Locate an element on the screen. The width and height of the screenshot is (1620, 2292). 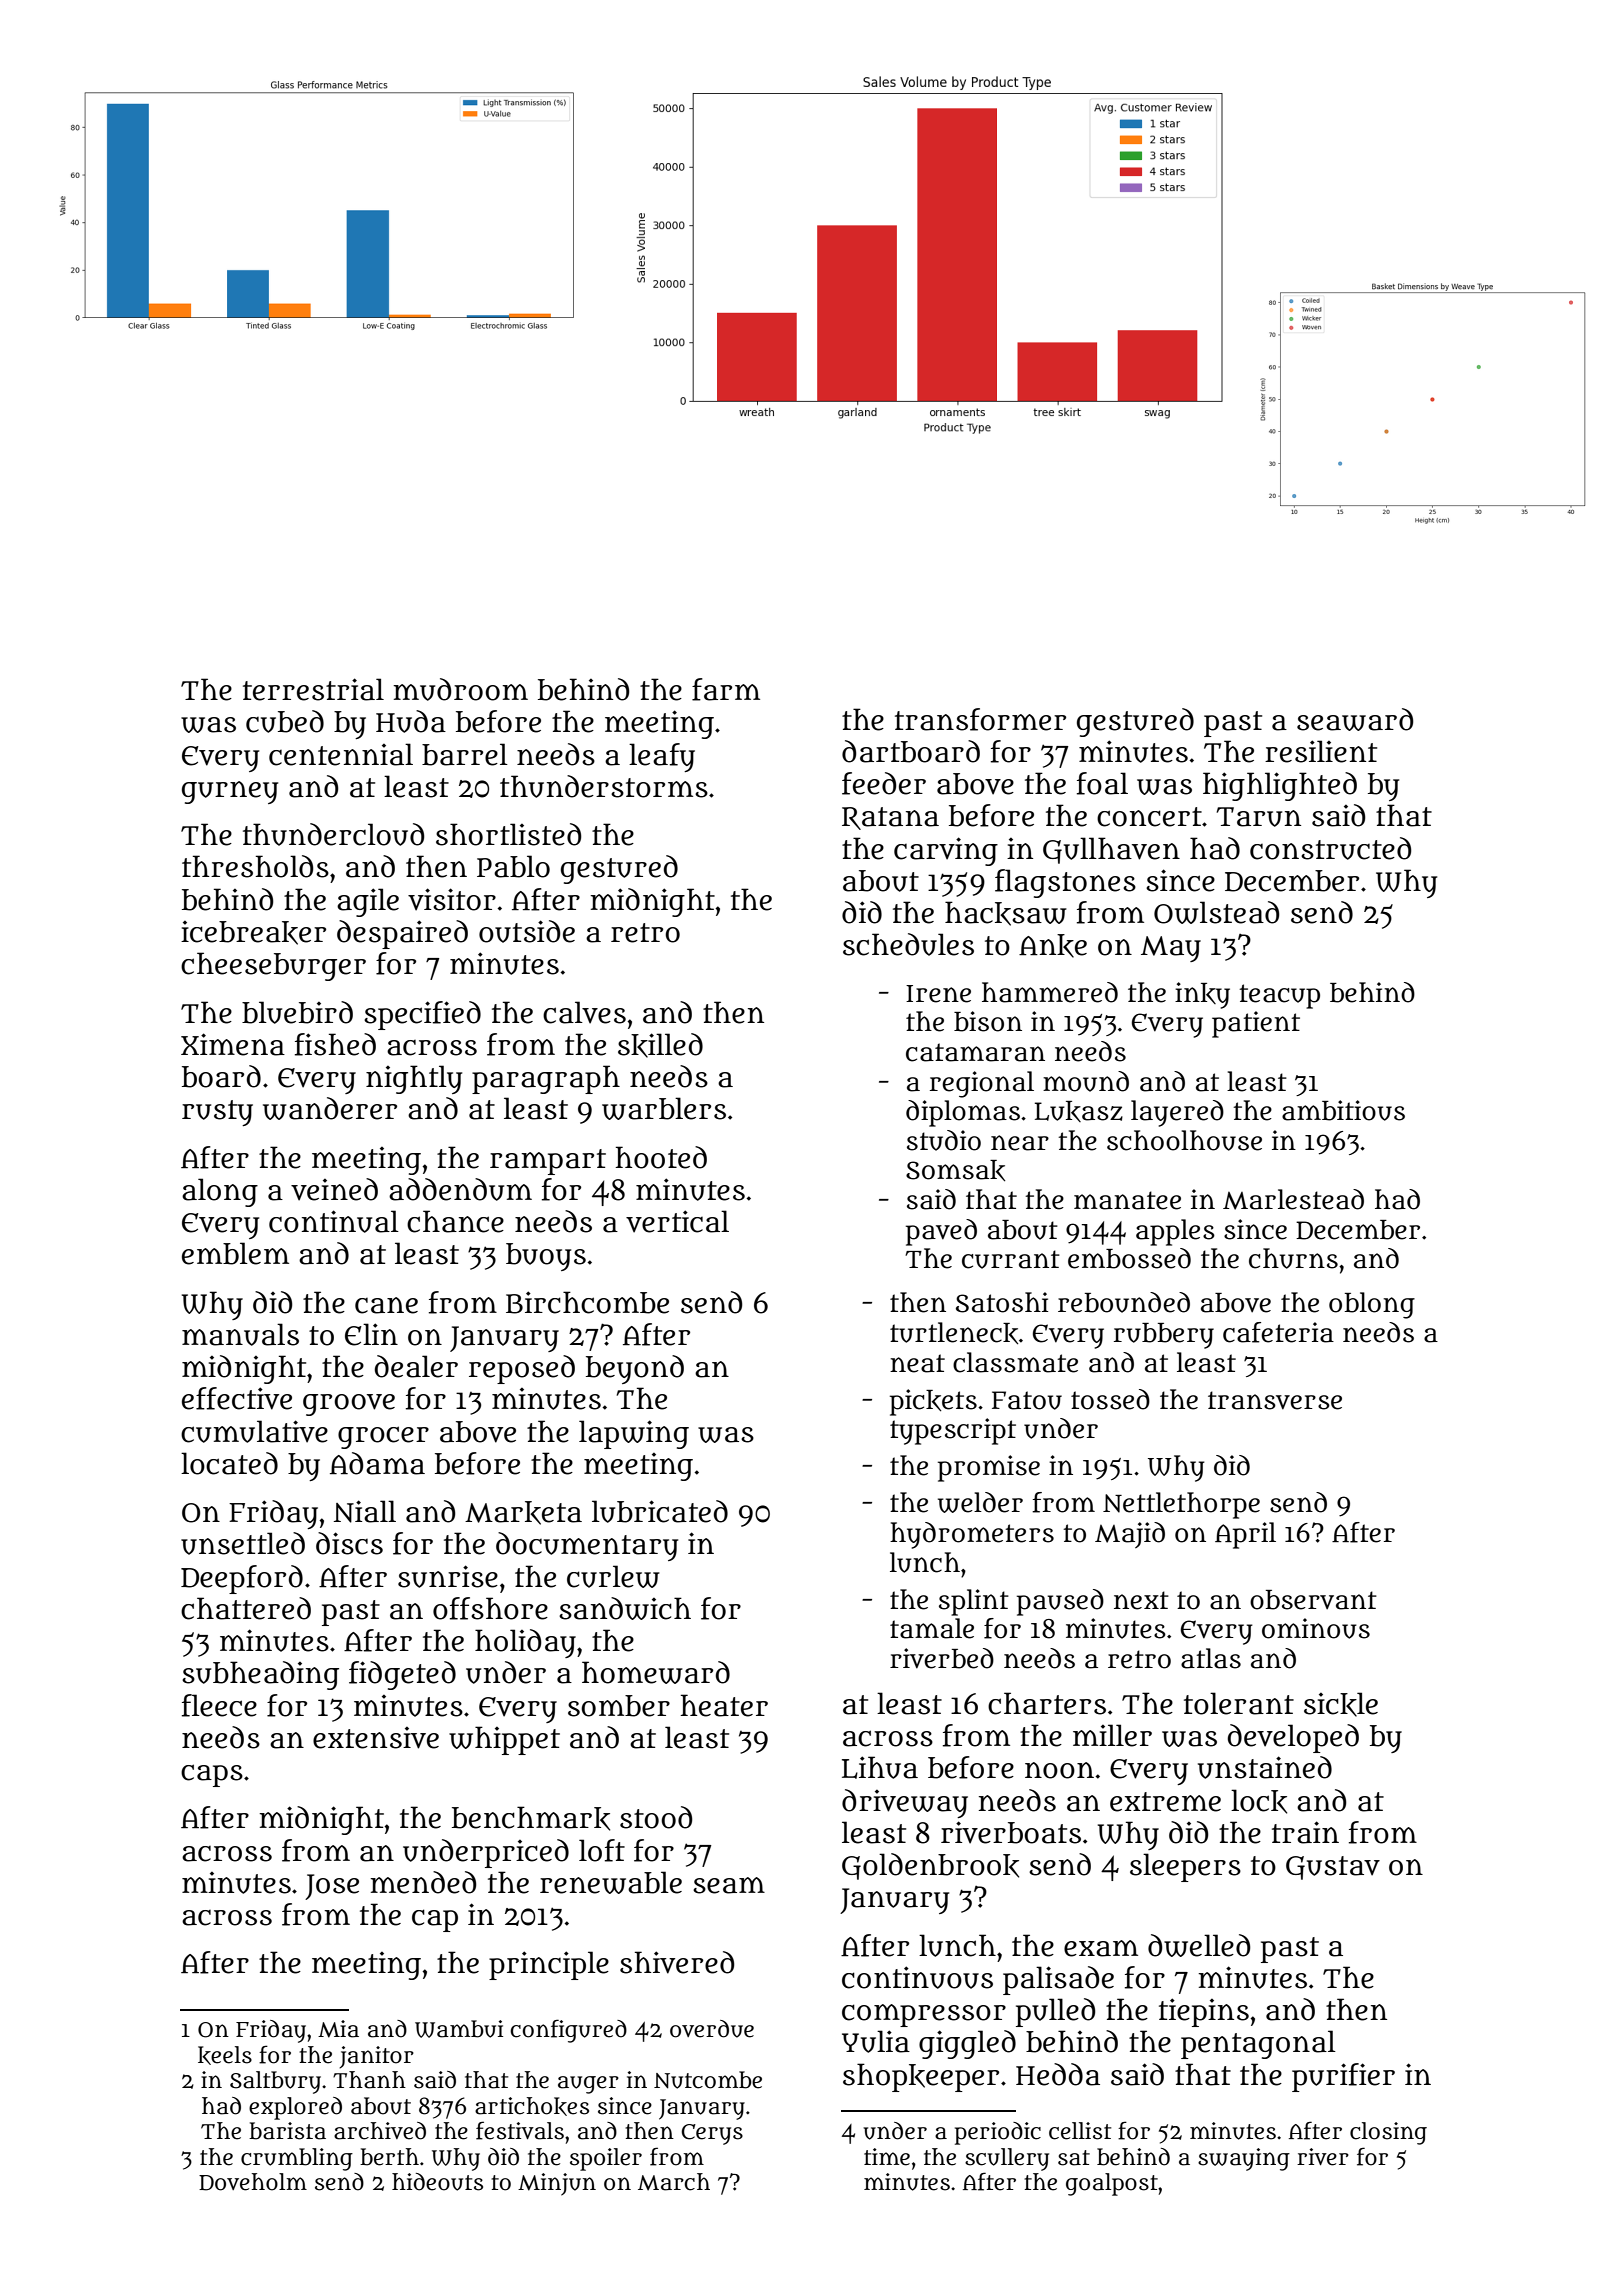
Doveholm is located at coordinates (253, 2182).
